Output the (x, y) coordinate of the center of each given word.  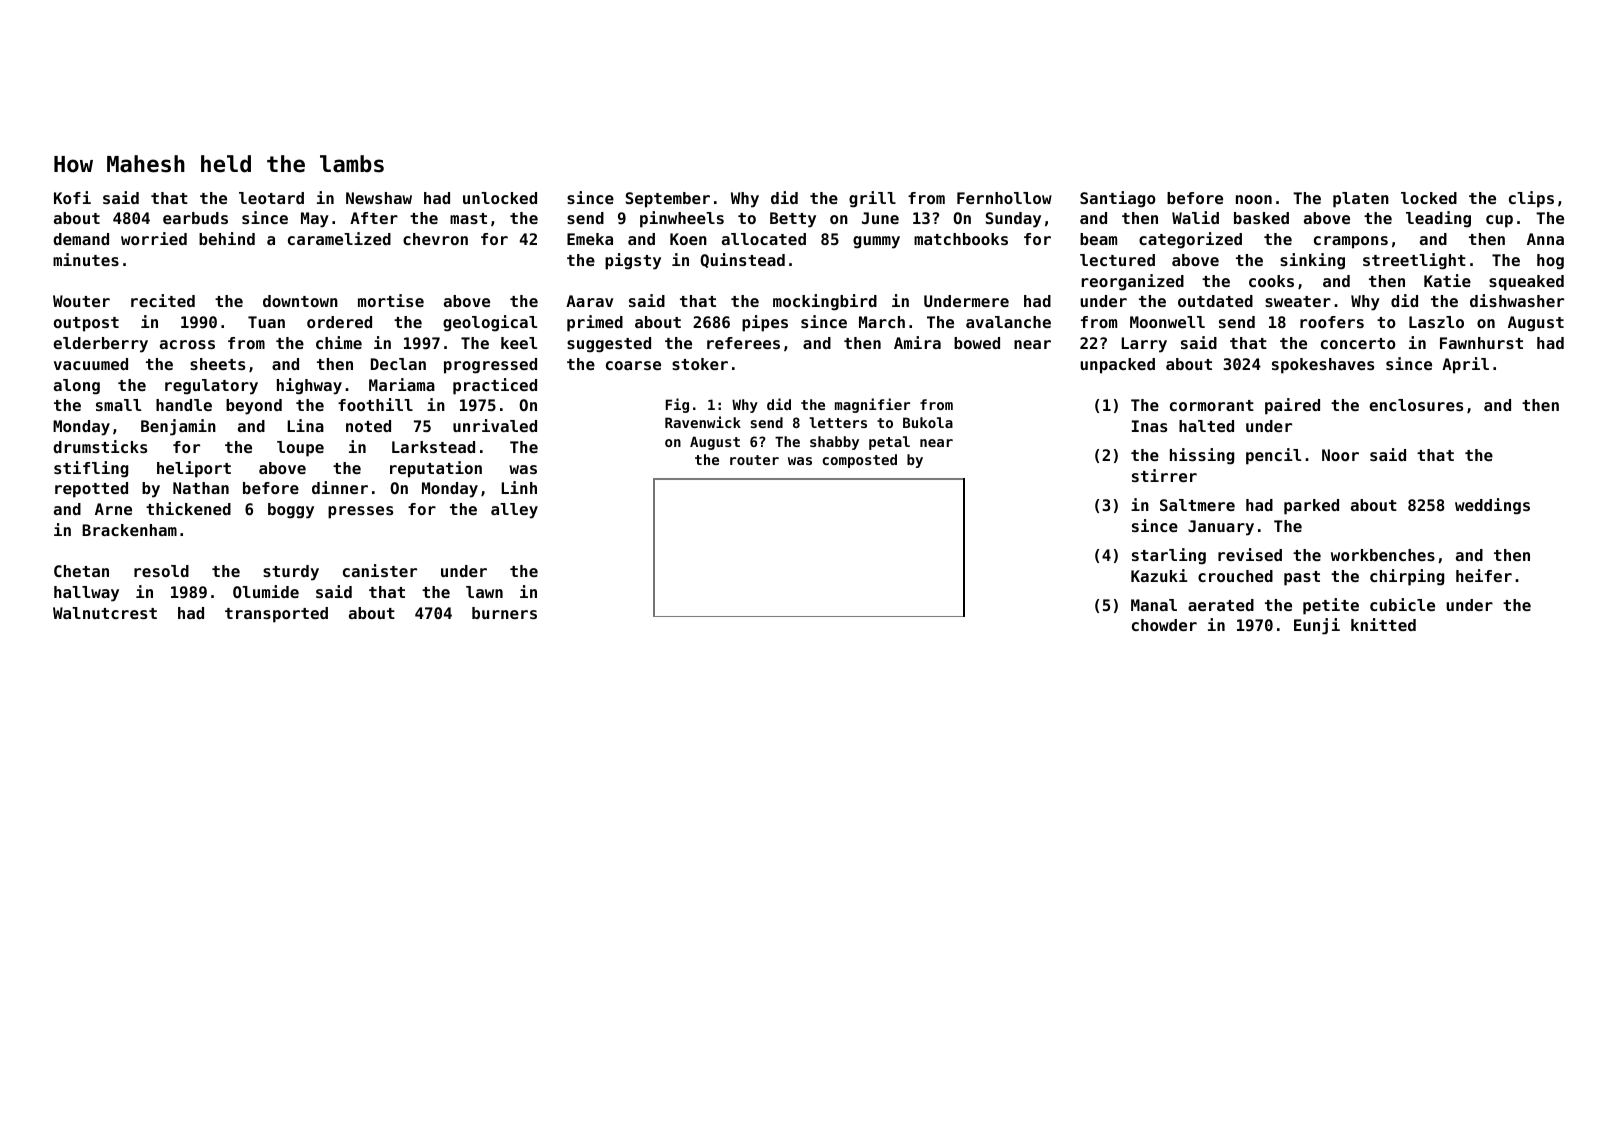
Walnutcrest (105, 613)
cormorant (1212, 405)
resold (161, 571)
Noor (1340, 455)
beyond (254, 407)
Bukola (928, 422)
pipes (765, 323)
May (315, 220)
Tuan (266, 322)
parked (1311, 507)
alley (514, 511)
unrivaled (495, 425)
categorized (1190, 240)
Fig (677, 405)
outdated (1215, 301)
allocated (764, 239)
